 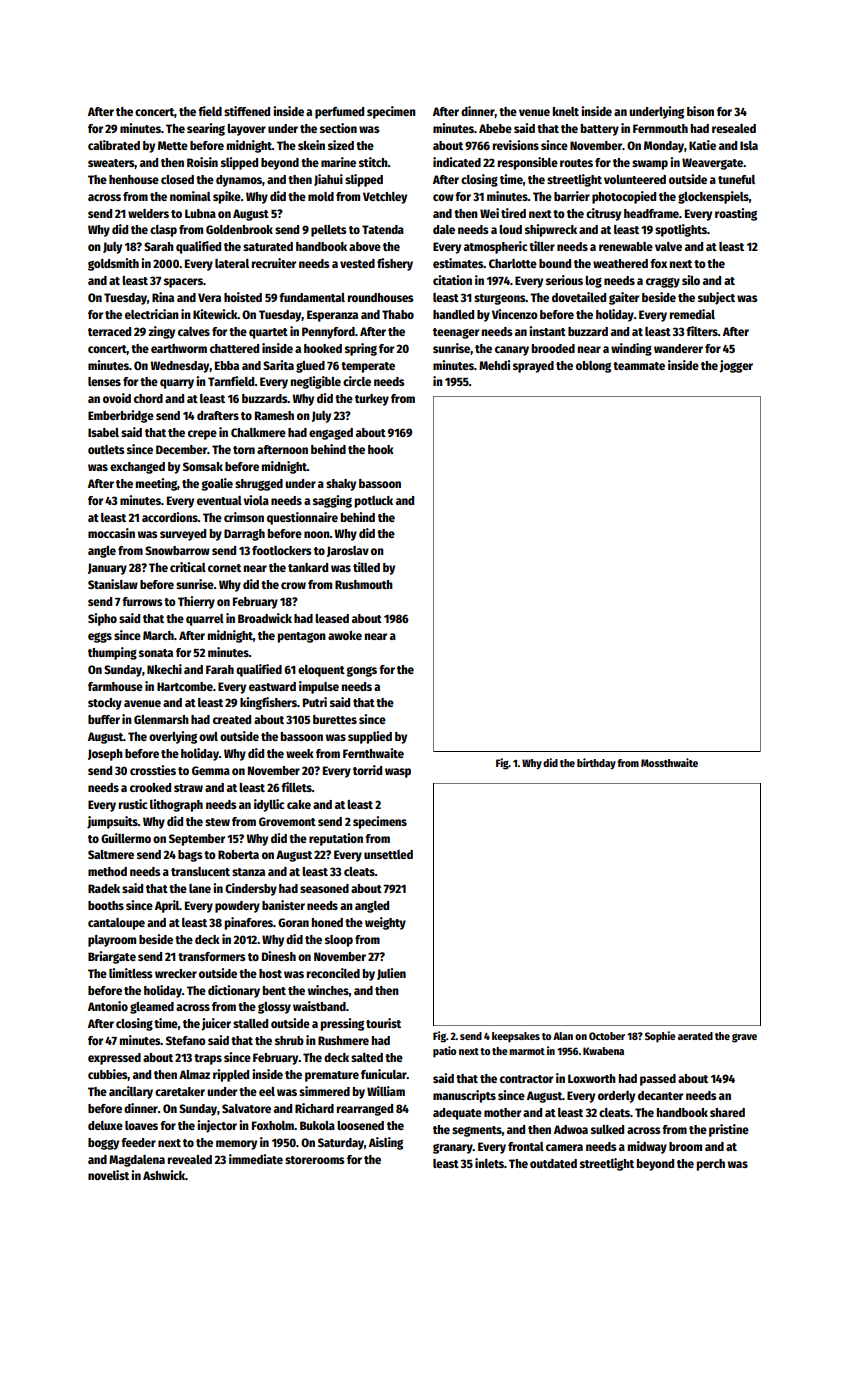 I want to click on potluck, so click(x=374, y=502).
